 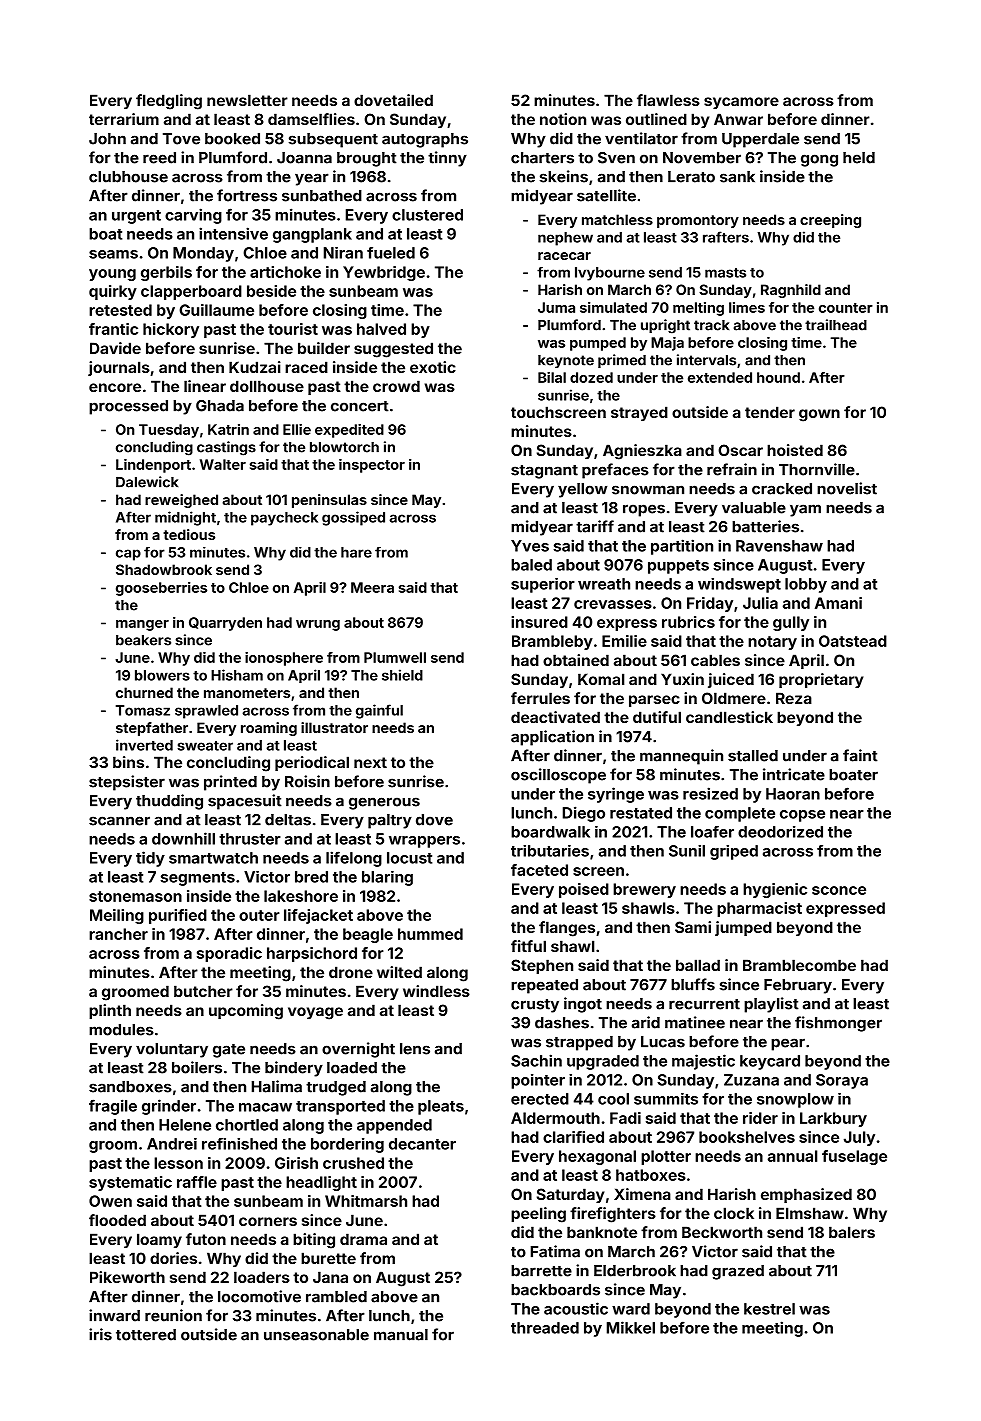 I want to click on notion, so click(x=563, y=119).
